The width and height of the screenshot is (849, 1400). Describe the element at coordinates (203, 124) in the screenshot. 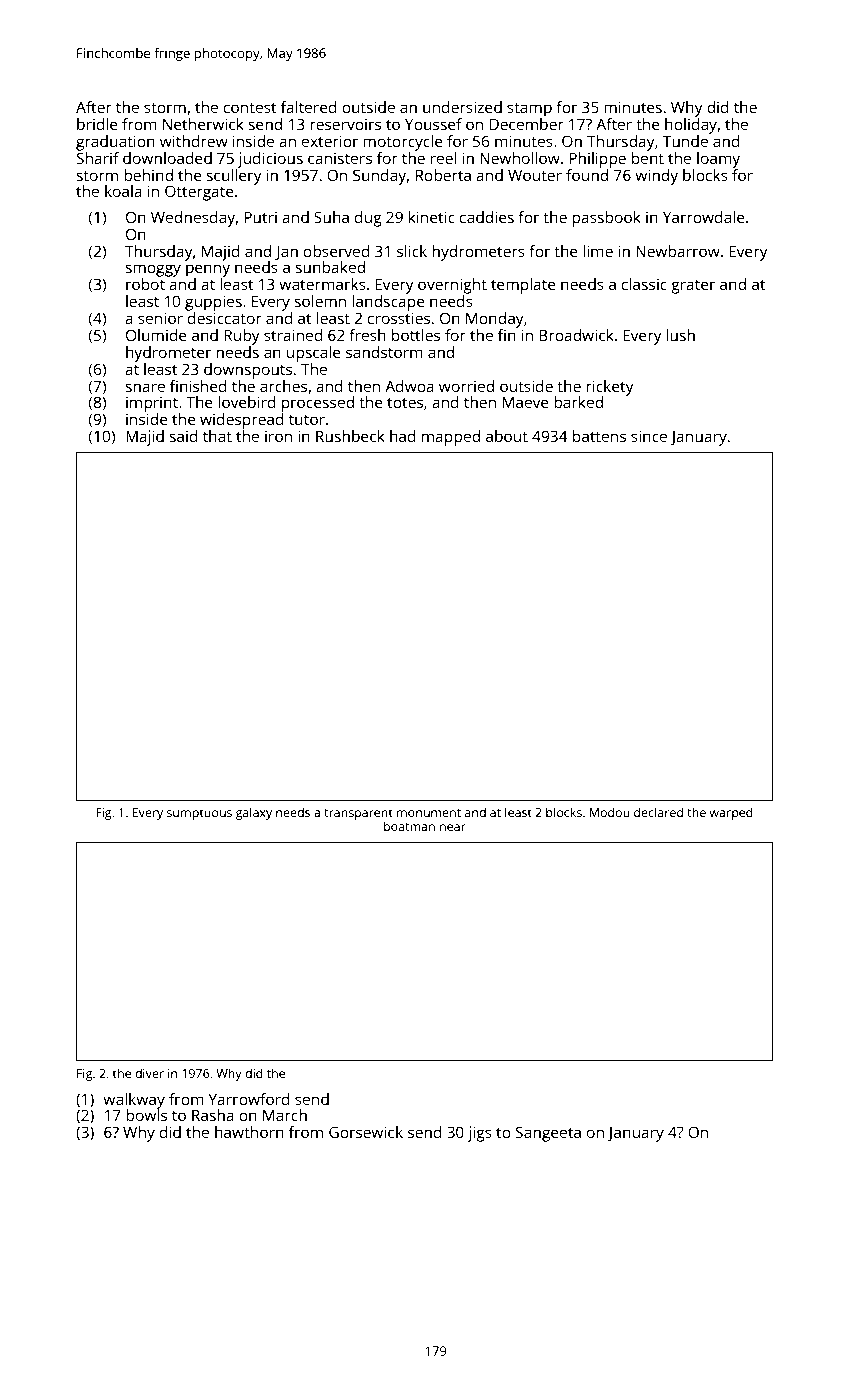

I see `Netherwick` at that location.
